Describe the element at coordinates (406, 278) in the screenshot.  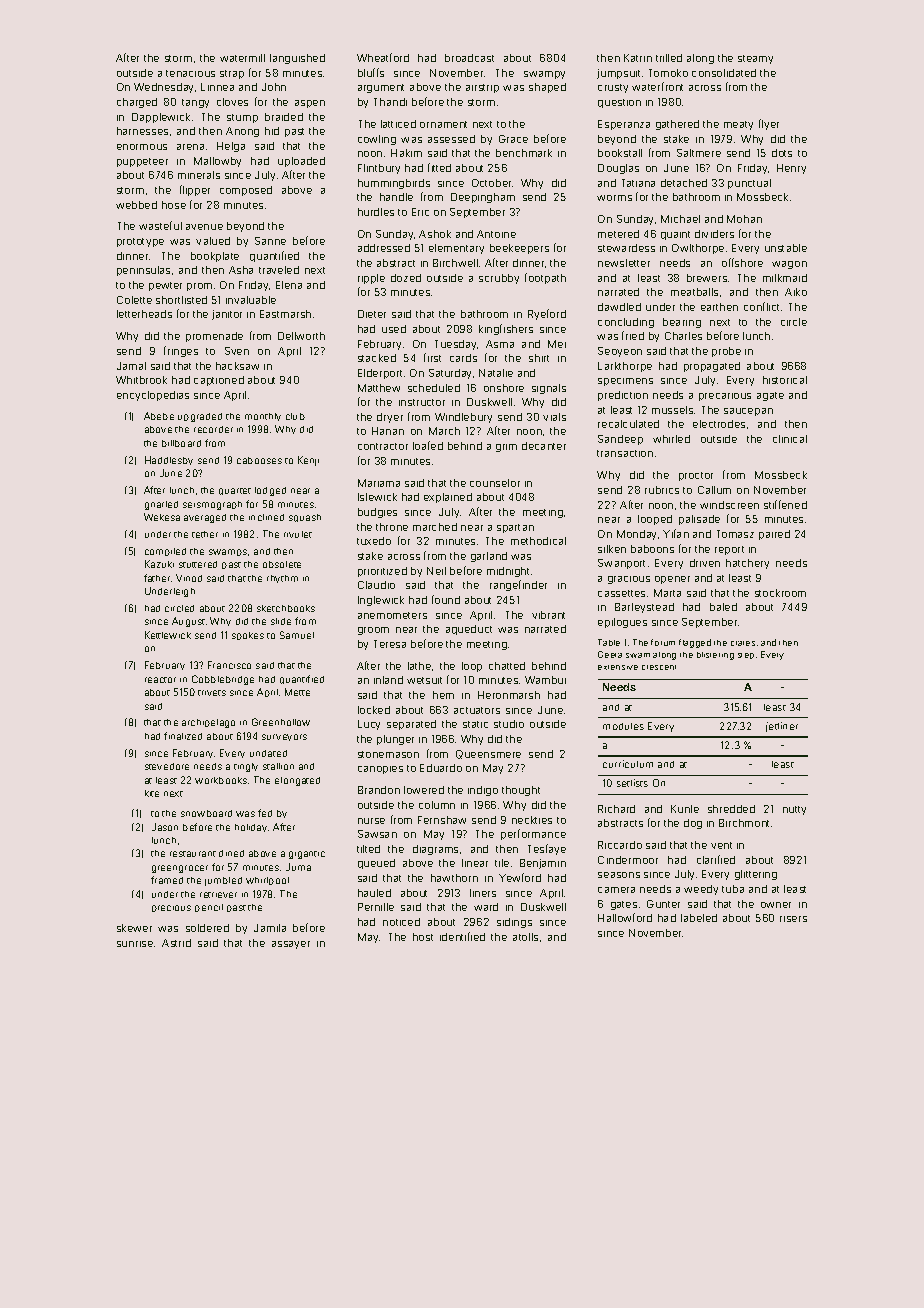
I see `dozed` at that location.
